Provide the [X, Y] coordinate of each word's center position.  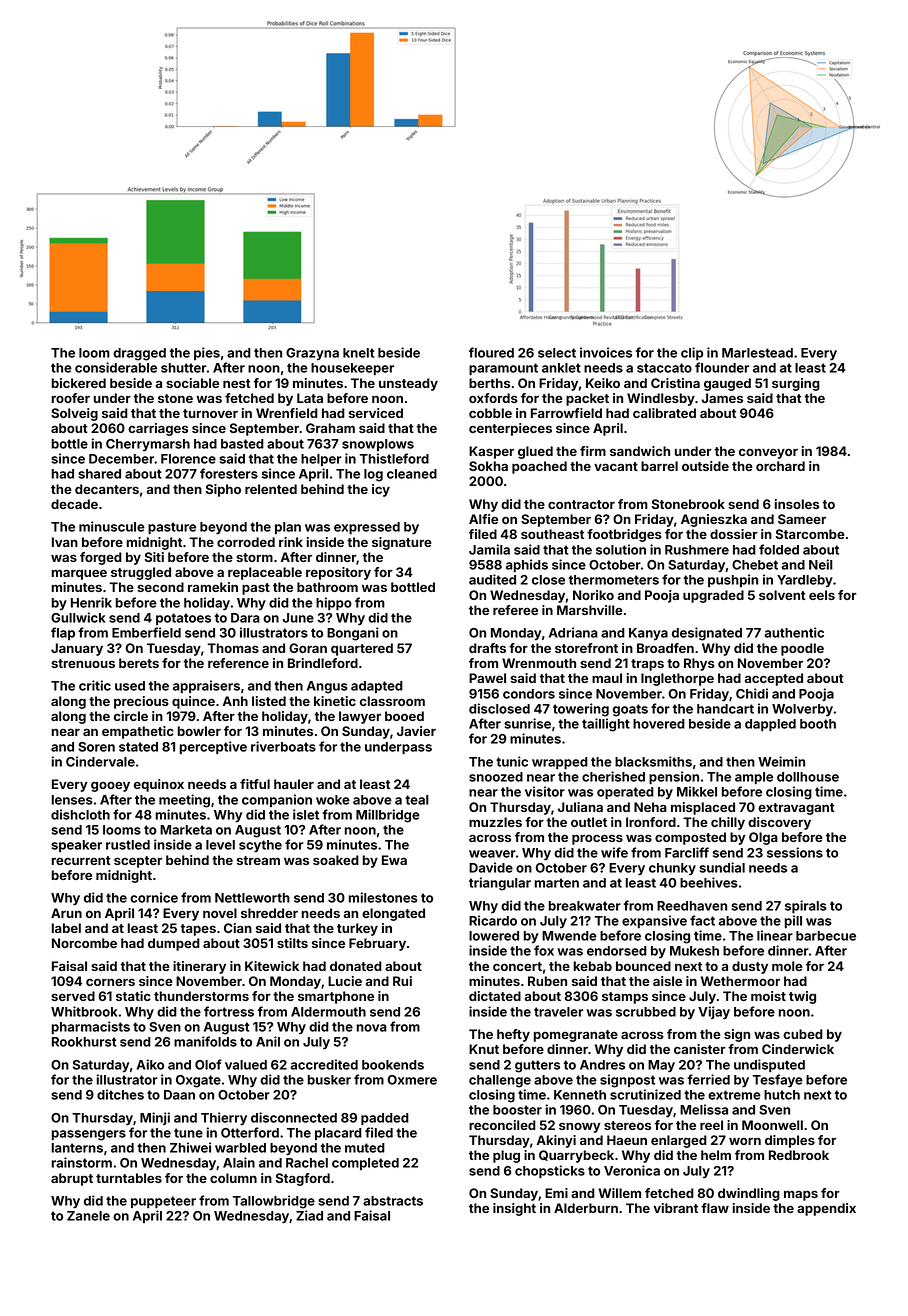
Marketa [186, 830]
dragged [139, 354]
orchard [780, 466]
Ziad [309, 1215]
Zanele [88, 1216]
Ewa [394, 860]
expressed [367, 528]
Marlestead [757, 353]
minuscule [112, 526]
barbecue [826, 936]
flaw [715, 1208]
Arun [66, 913]
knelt [359, 353]
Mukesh [694, 951]
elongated [393, 914]
